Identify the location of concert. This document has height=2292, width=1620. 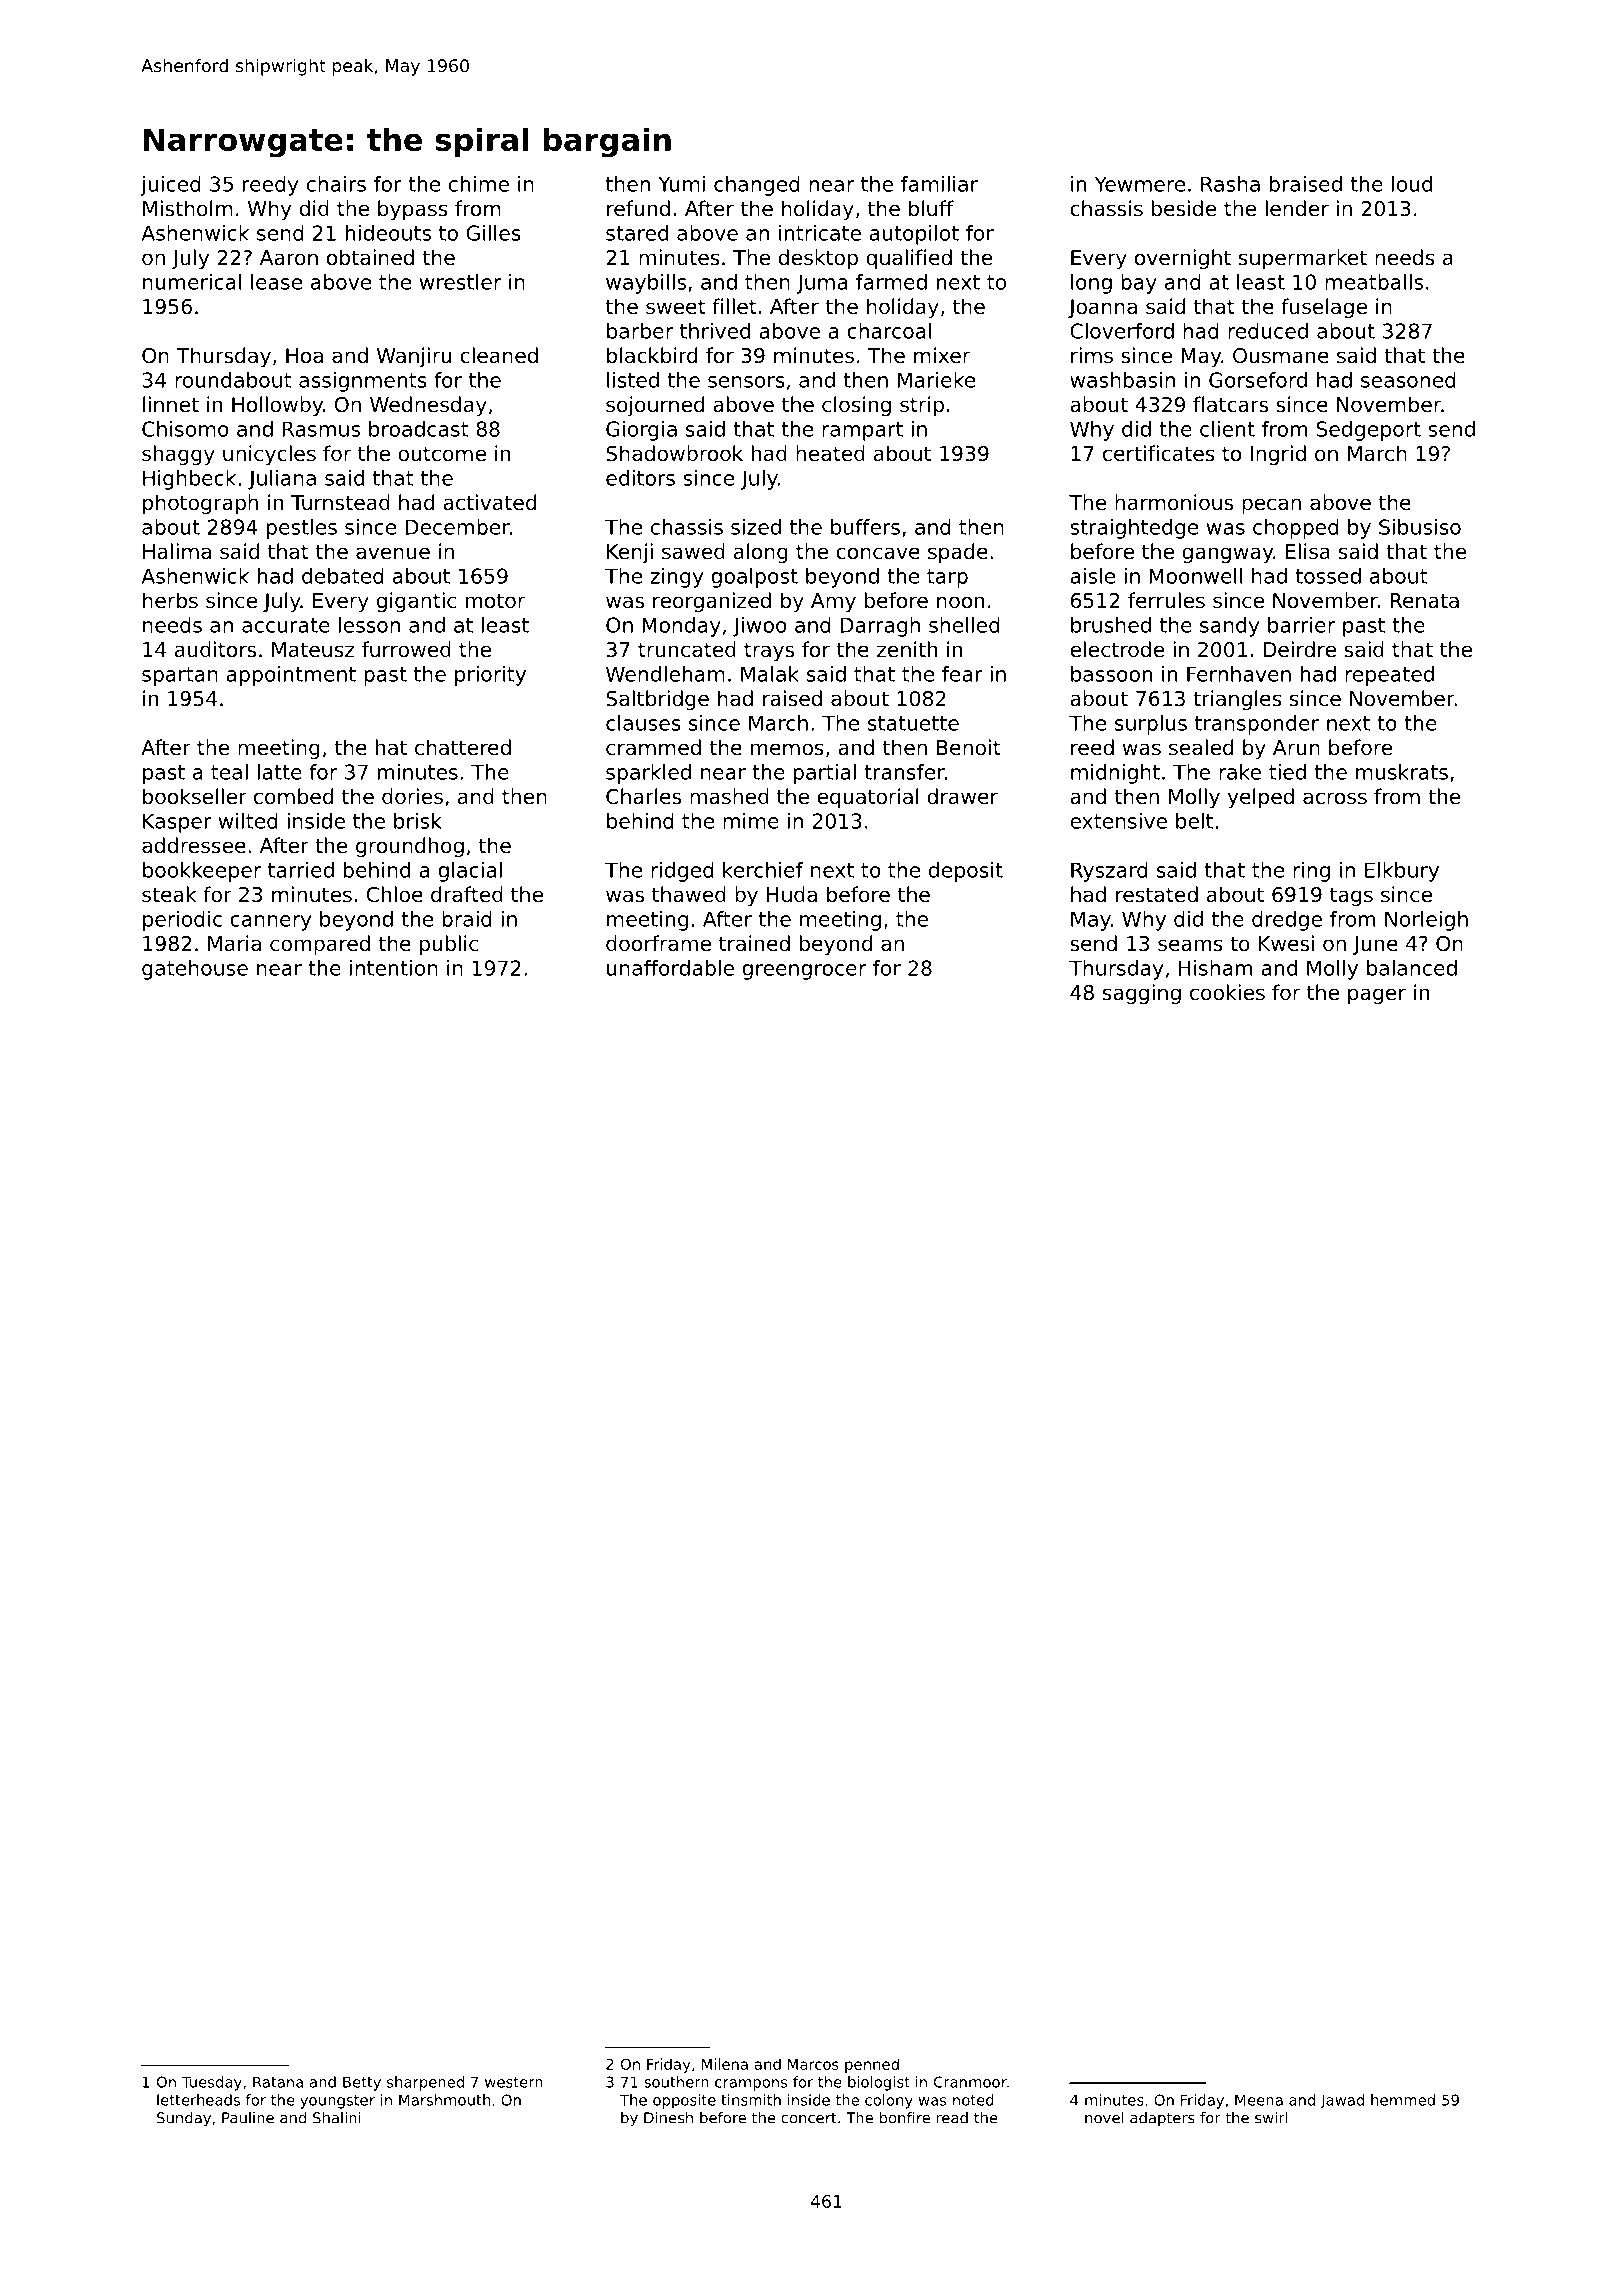
(809, 2118).
